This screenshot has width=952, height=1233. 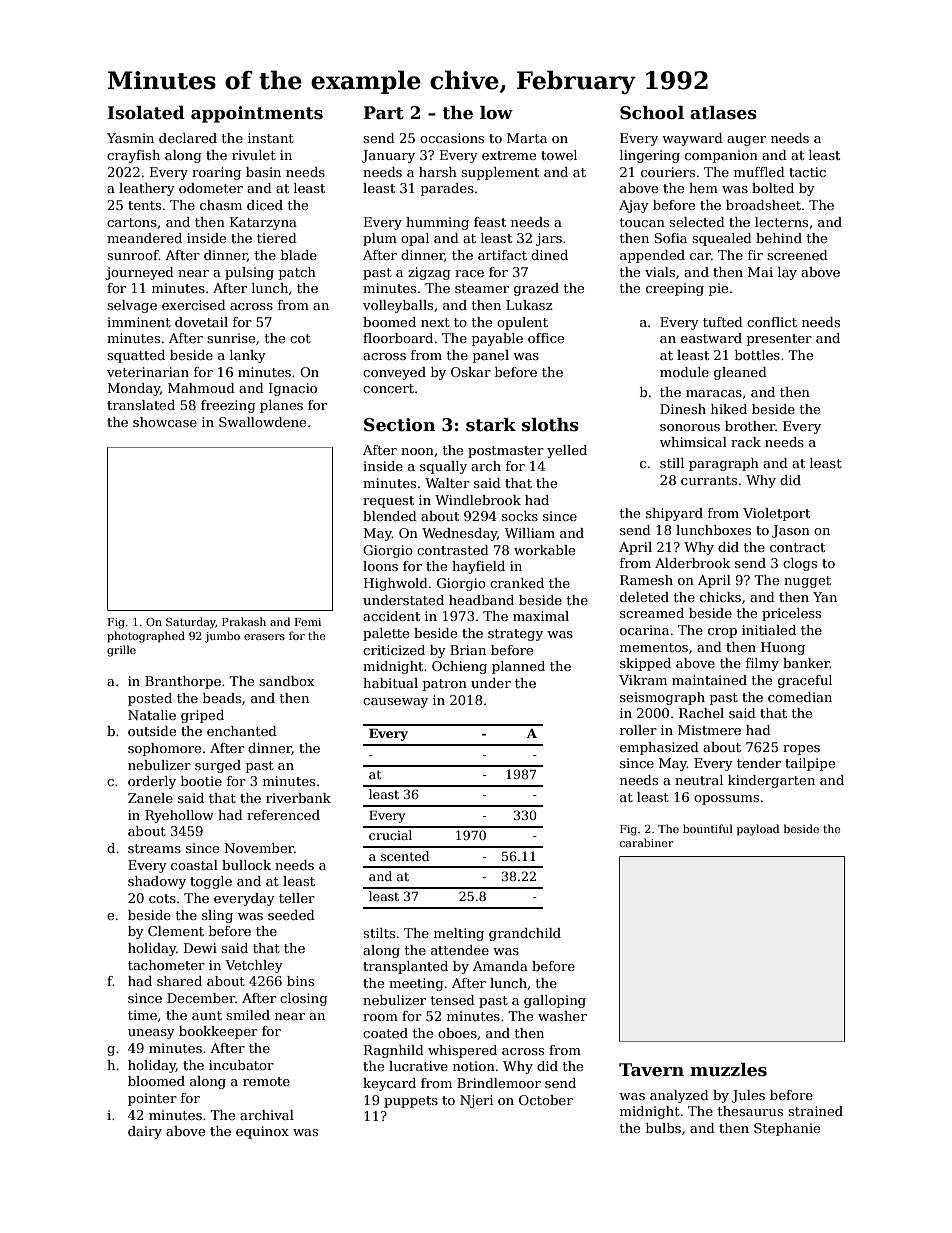 What do you see at coordinates (405, 856) in the screenshot?
I see `scented` at bounding box center [405, 856].
